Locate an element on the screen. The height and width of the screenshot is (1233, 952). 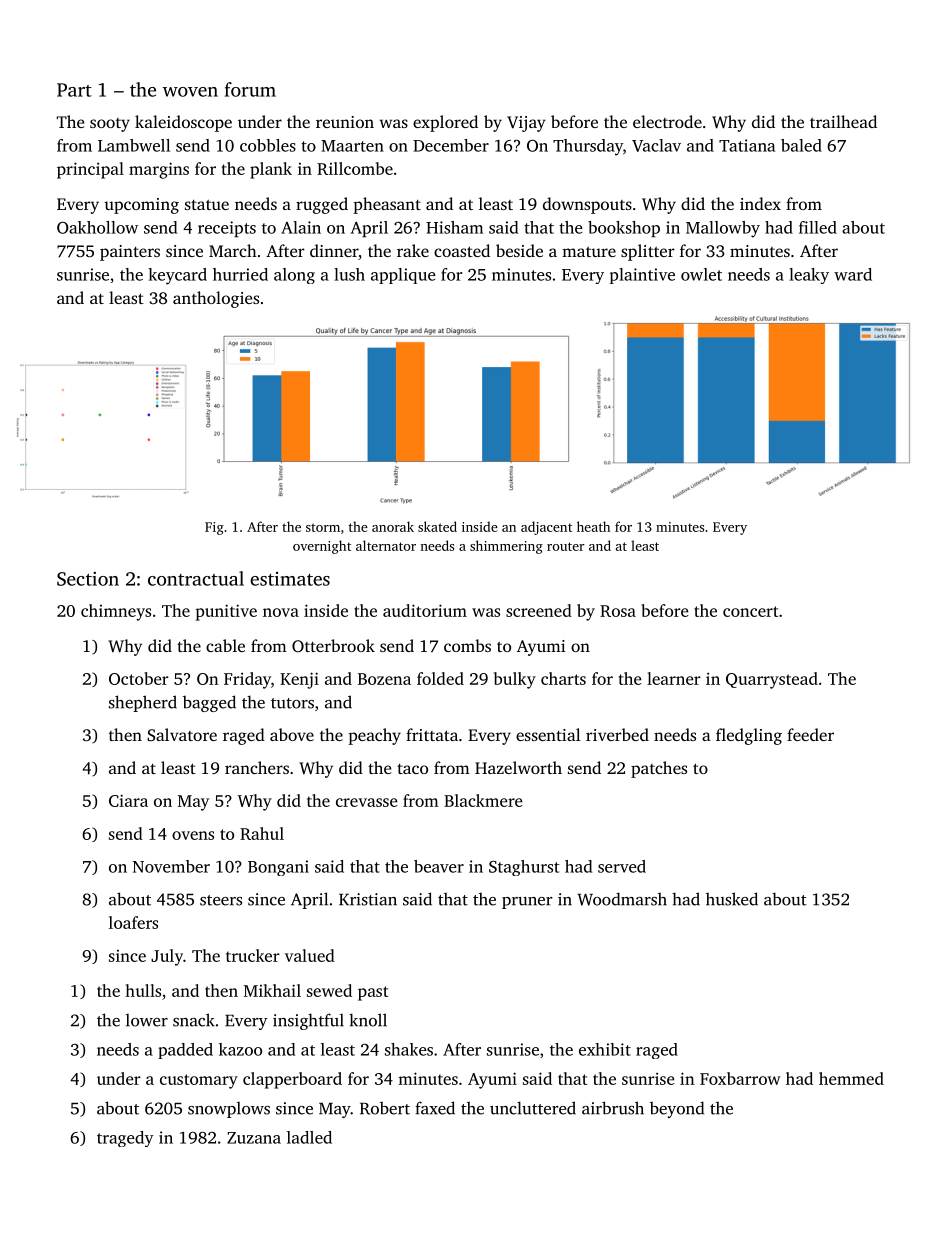
anthologies is located at coordinates (216, 299).
